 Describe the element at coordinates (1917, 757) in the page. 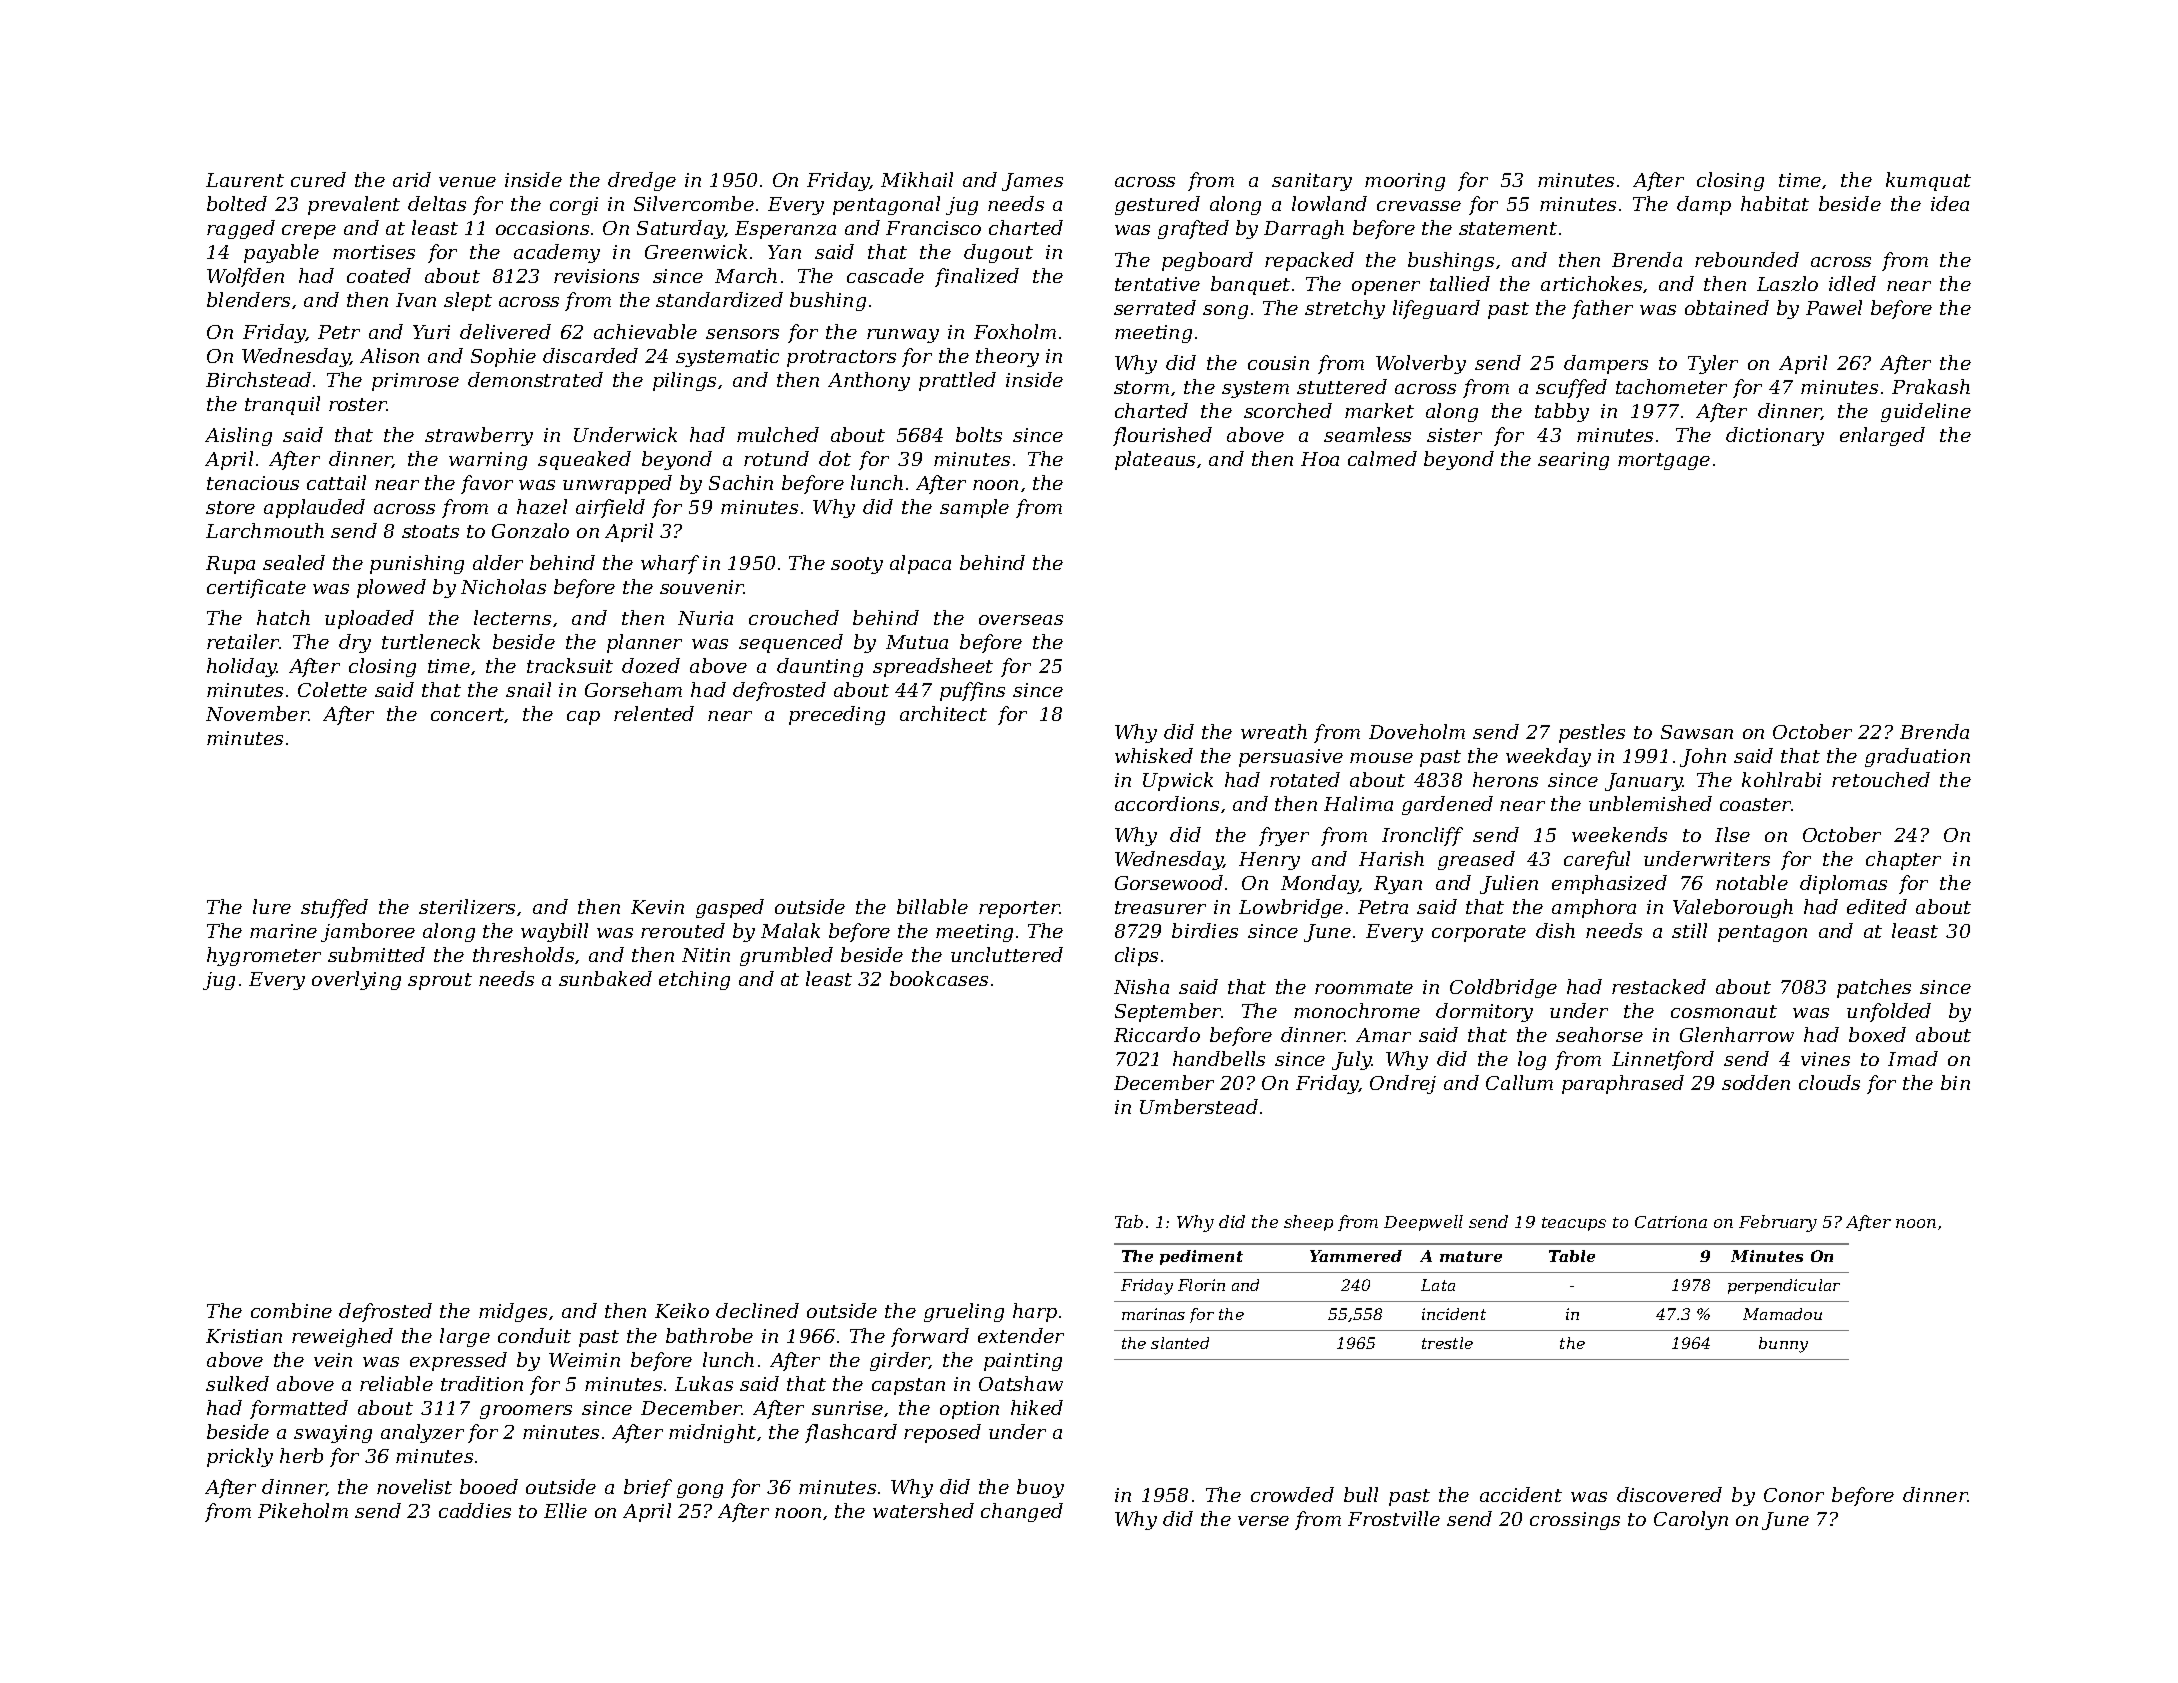

I see `graduation` at that location.
